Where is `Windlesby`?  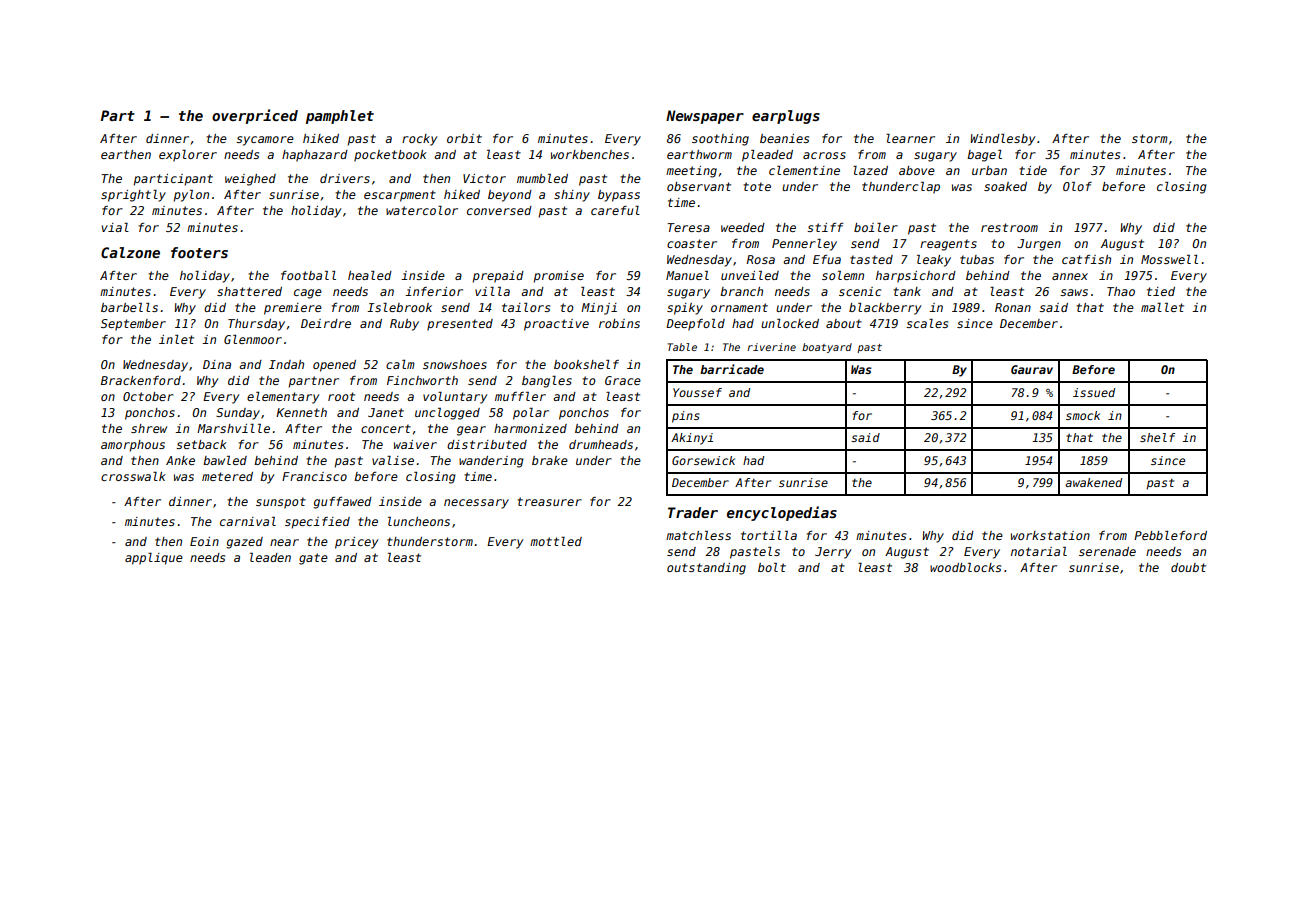 Windlesby is located at coordinates (1002, 140).
